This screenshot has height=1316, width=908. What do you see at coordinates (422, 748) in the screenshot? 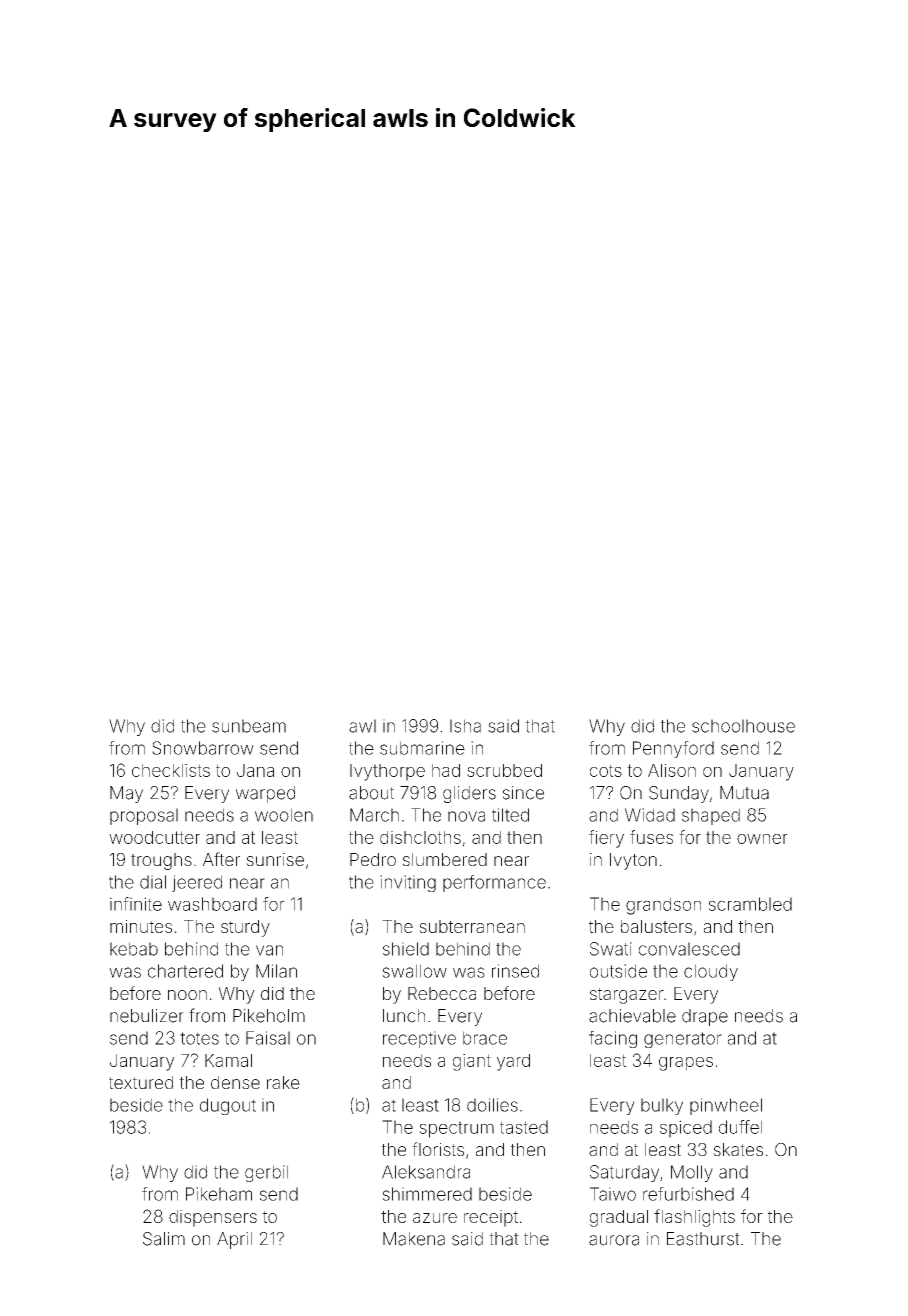
I see `submarine` at bounding box center [422, 748].
